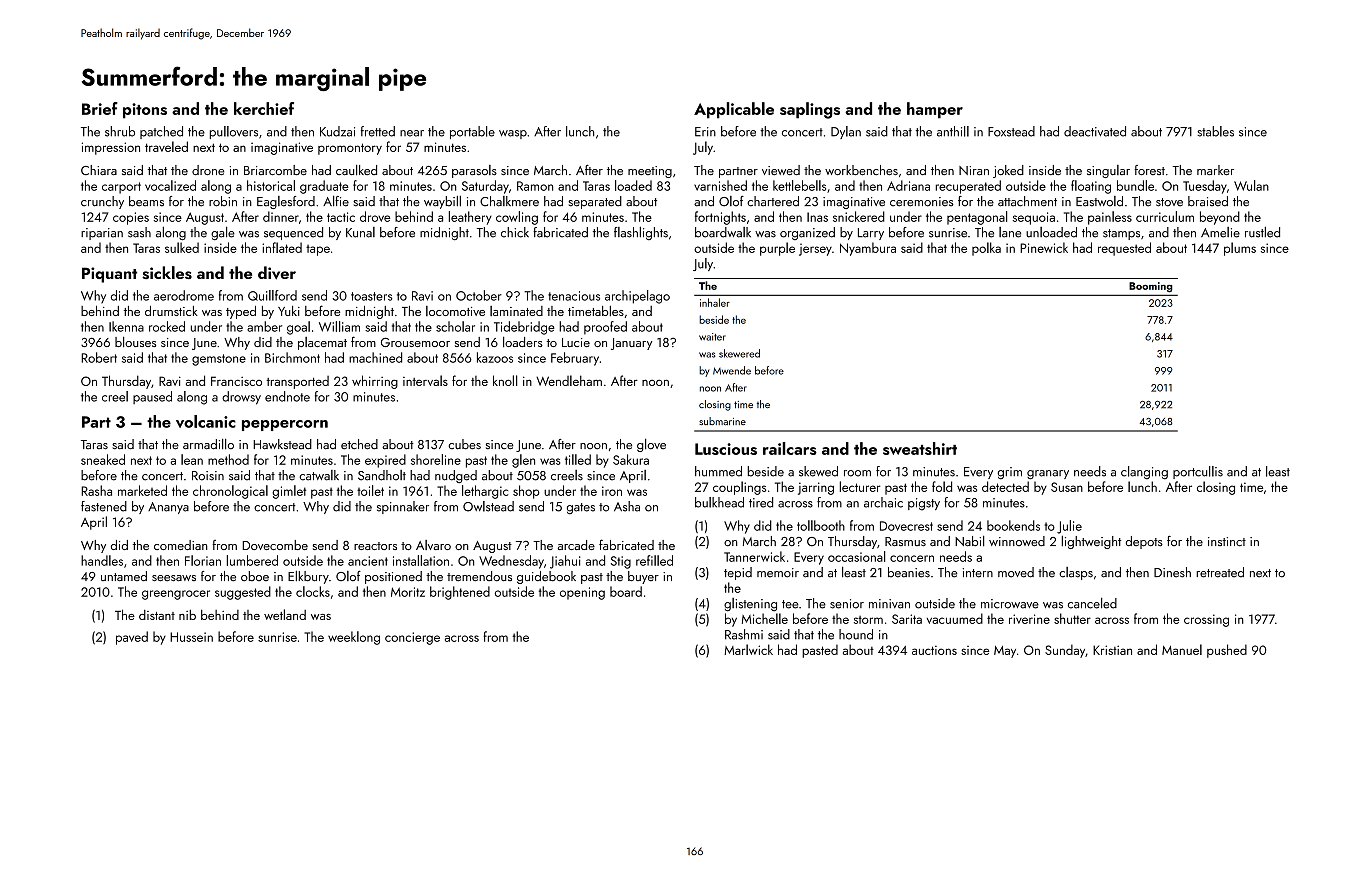 This screenshot has height=887, width=1372. What do you see at coordinates (264, 108) in the screenshot?
I see `kerchief` at bounding box center [264, 108].
